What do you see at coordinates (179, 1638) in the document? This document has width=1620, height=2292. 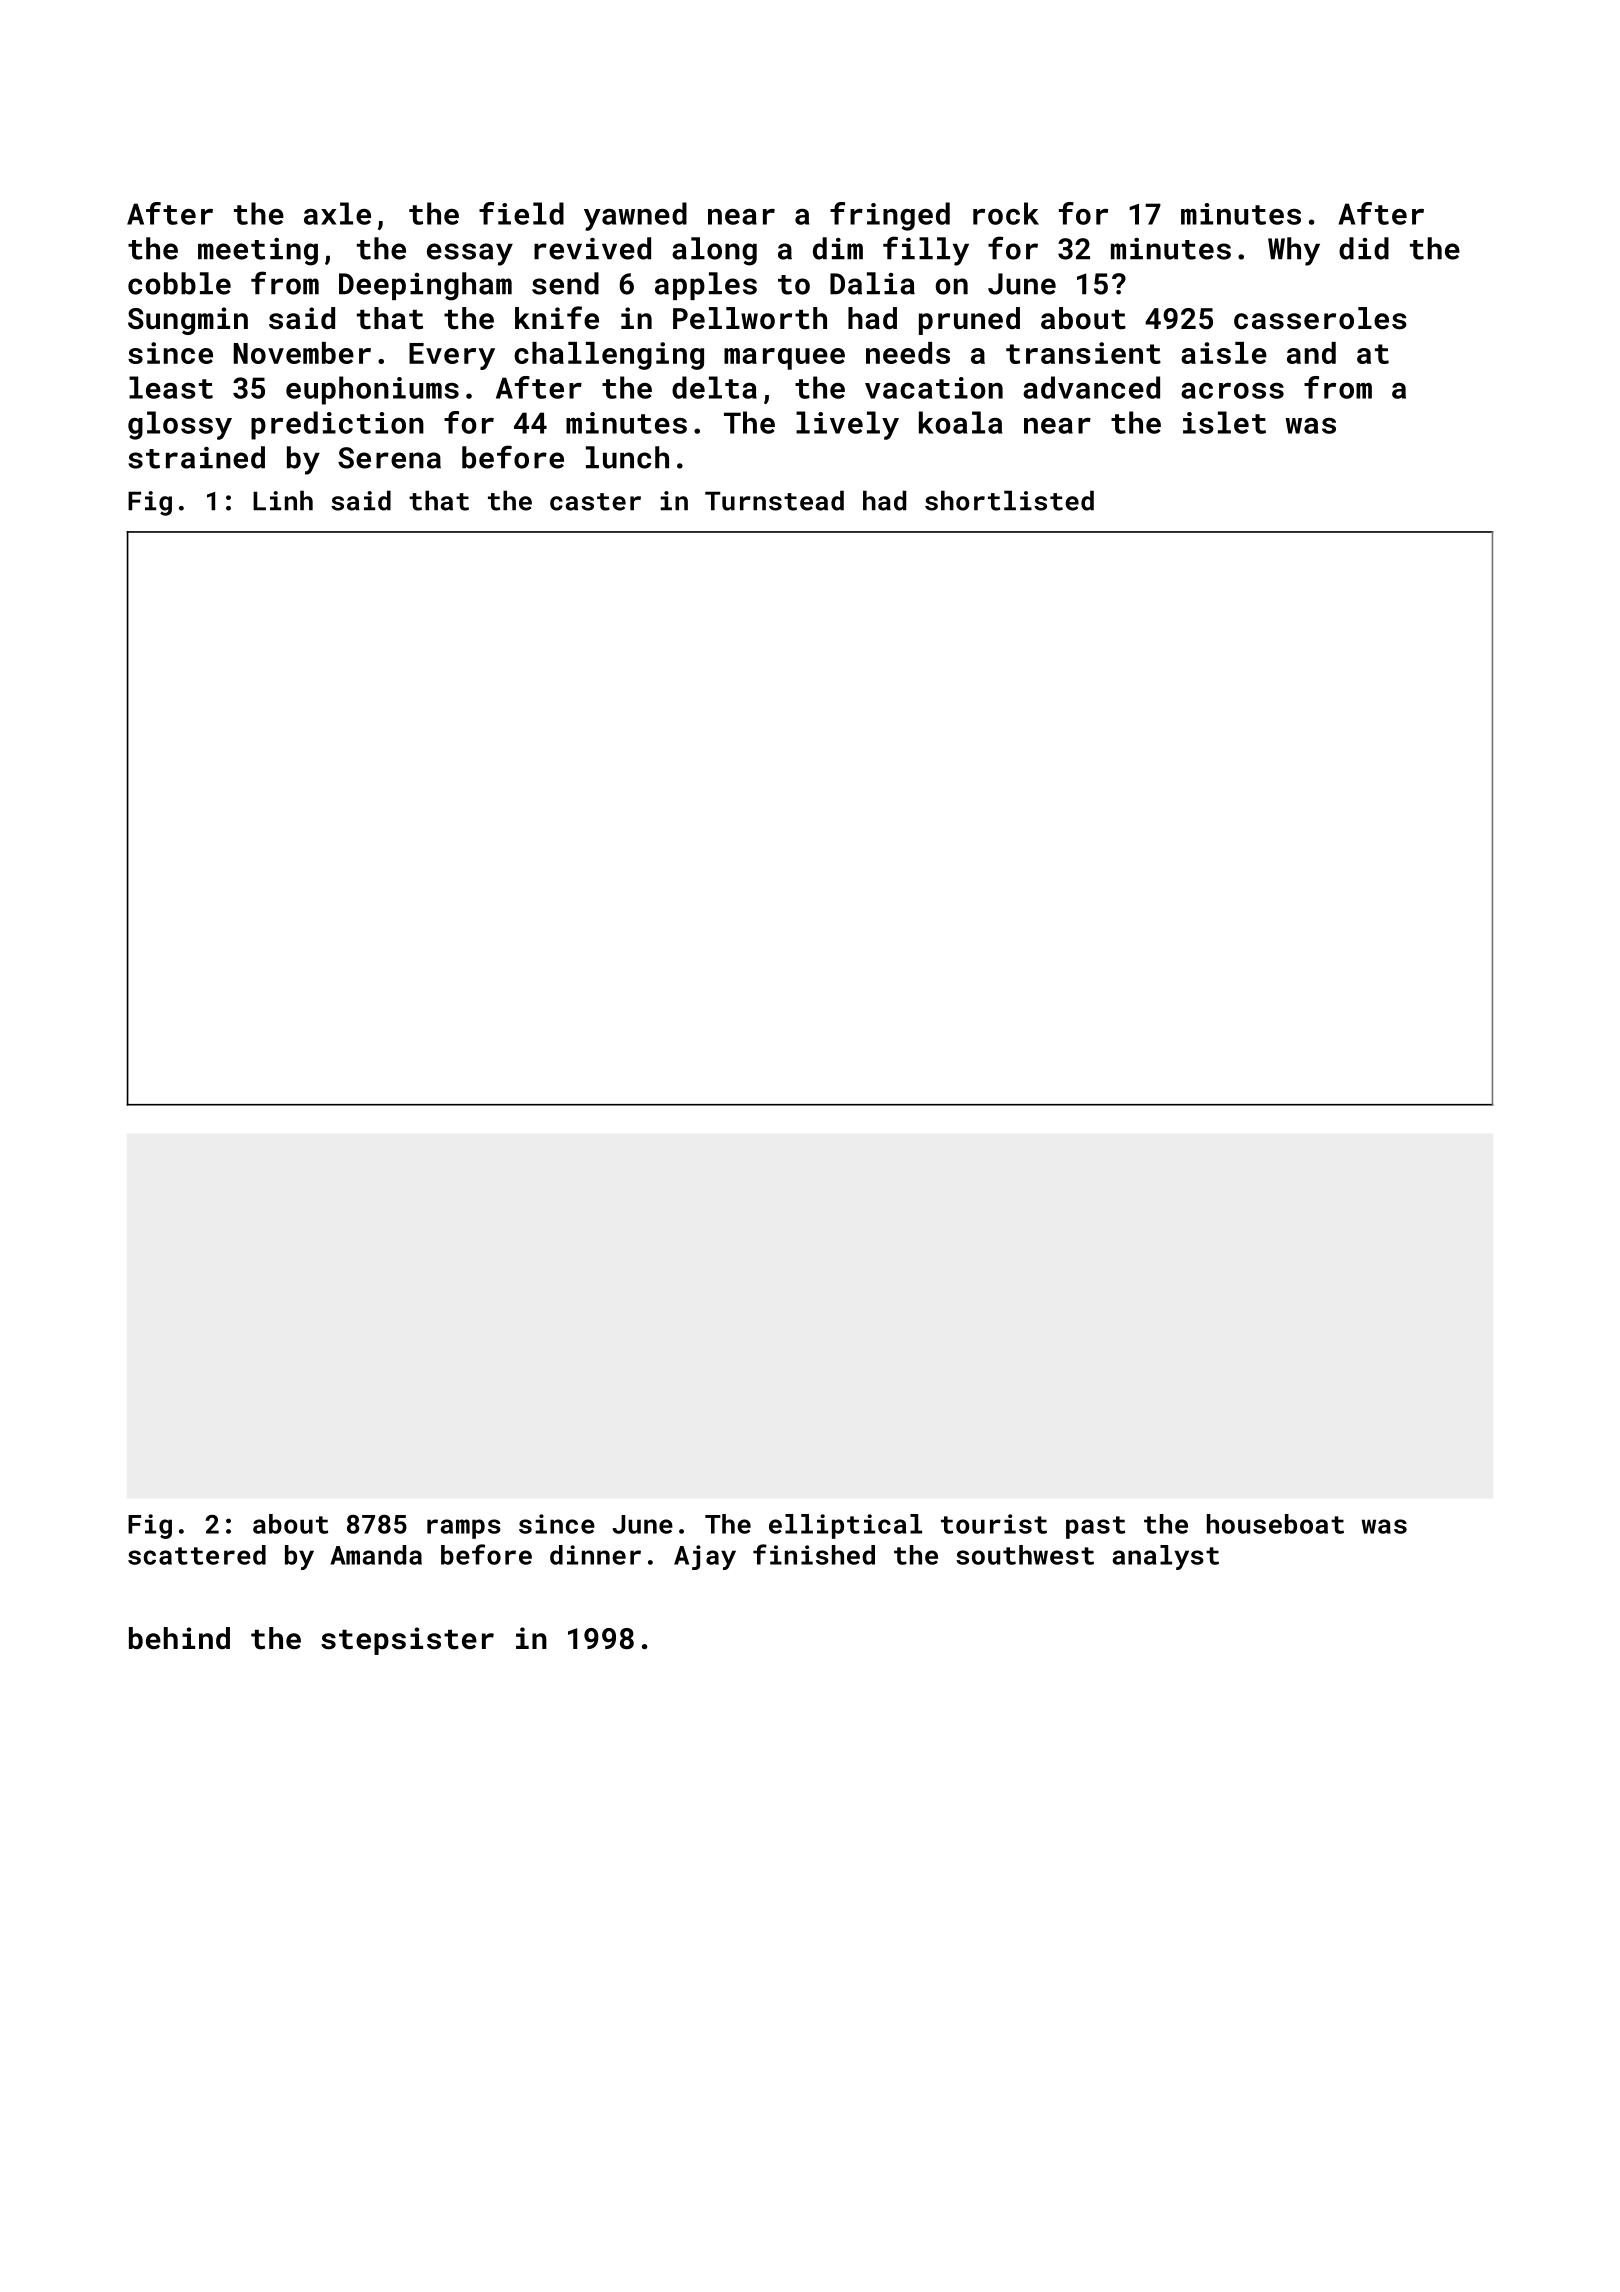 I see `behind` at bounding box center [179, 1638].
